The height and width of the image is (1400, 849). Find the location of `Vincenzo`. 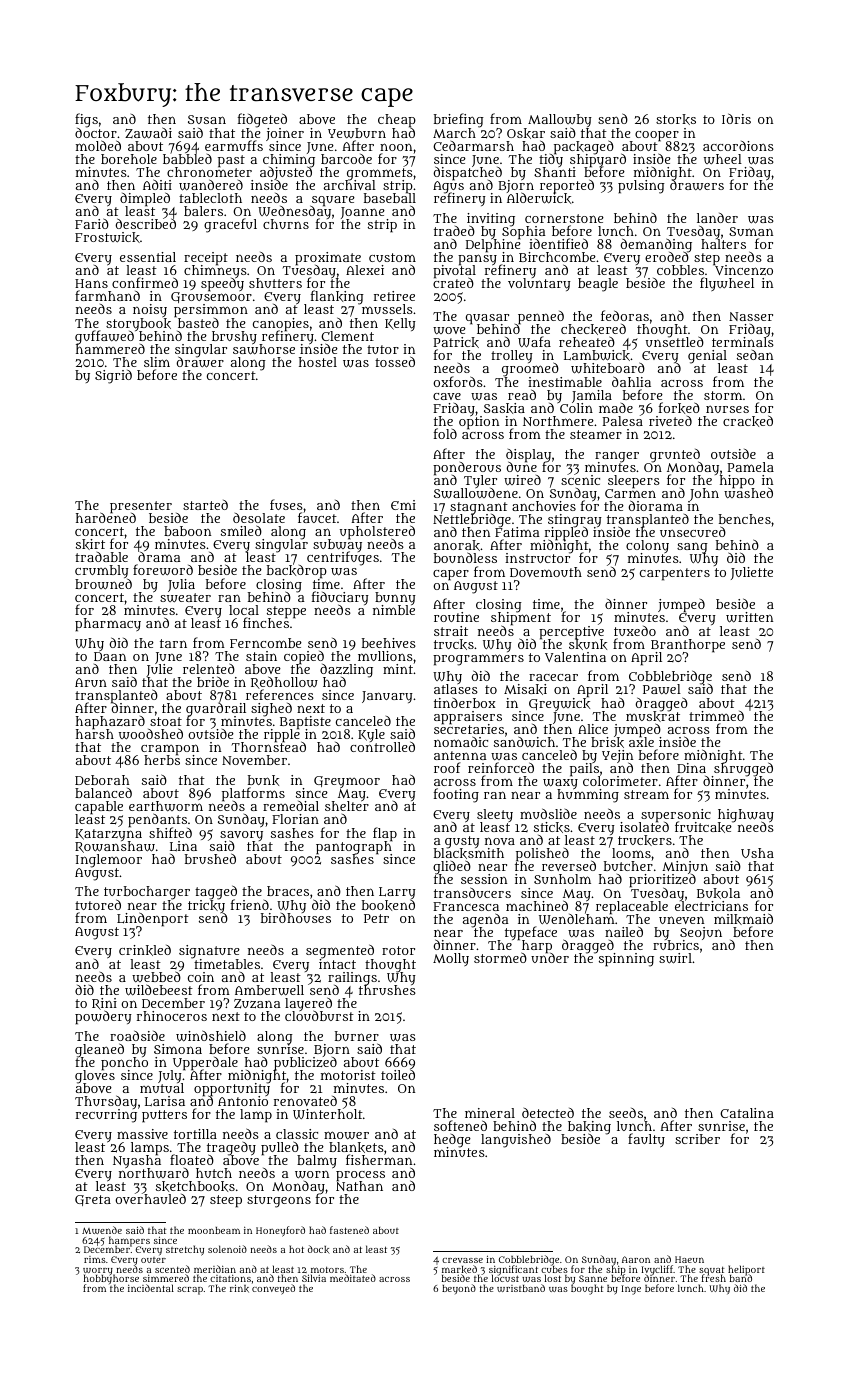

Vincenzo is located at coordinates (744, 270).
